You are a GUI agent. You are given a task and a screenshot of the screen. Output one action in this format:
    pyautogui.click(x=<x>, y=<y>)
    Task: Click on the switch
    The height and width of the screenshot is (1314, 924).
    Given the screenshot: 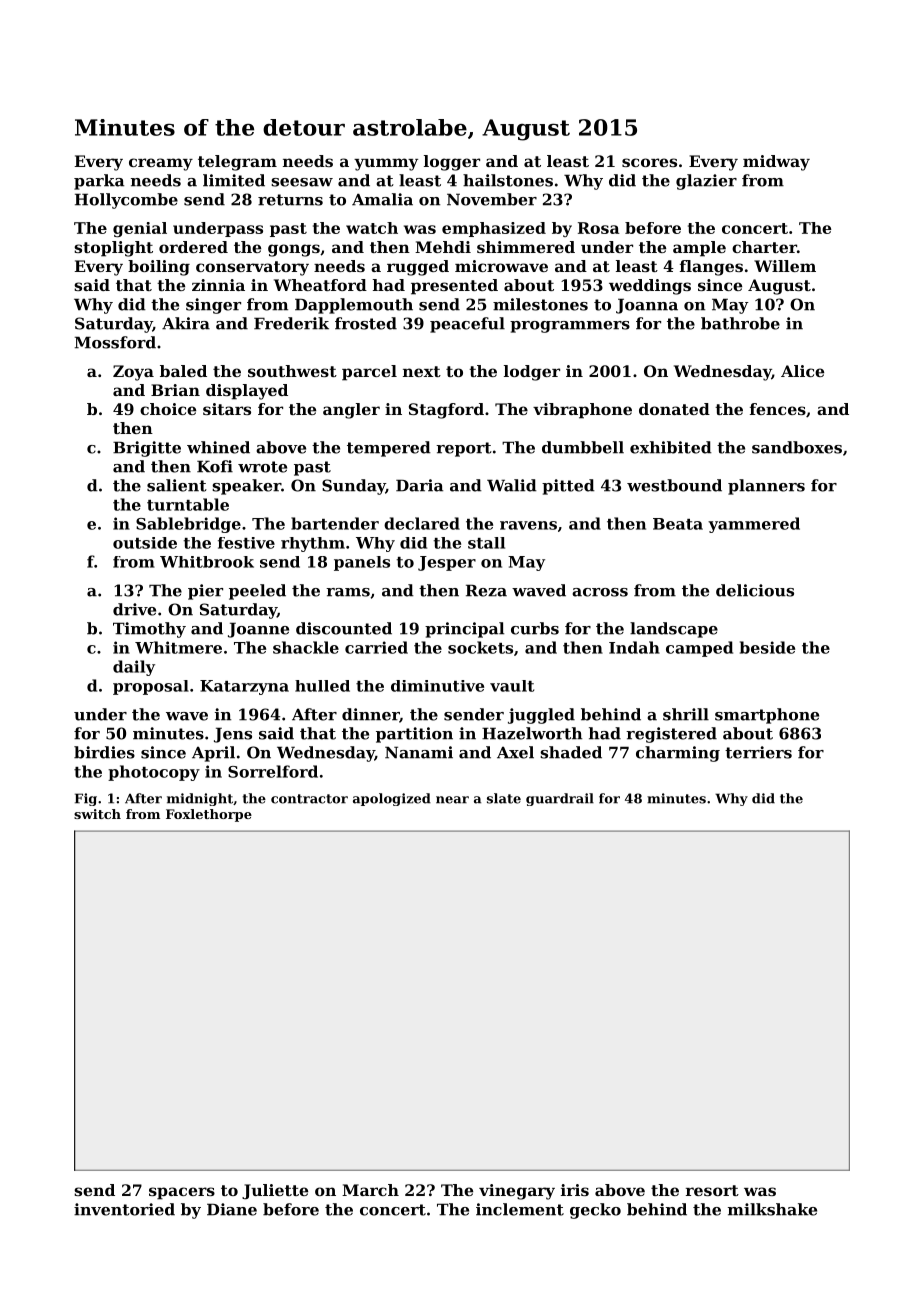 What is the action you would take?
    pyautogui.click(x=97, y=814)
